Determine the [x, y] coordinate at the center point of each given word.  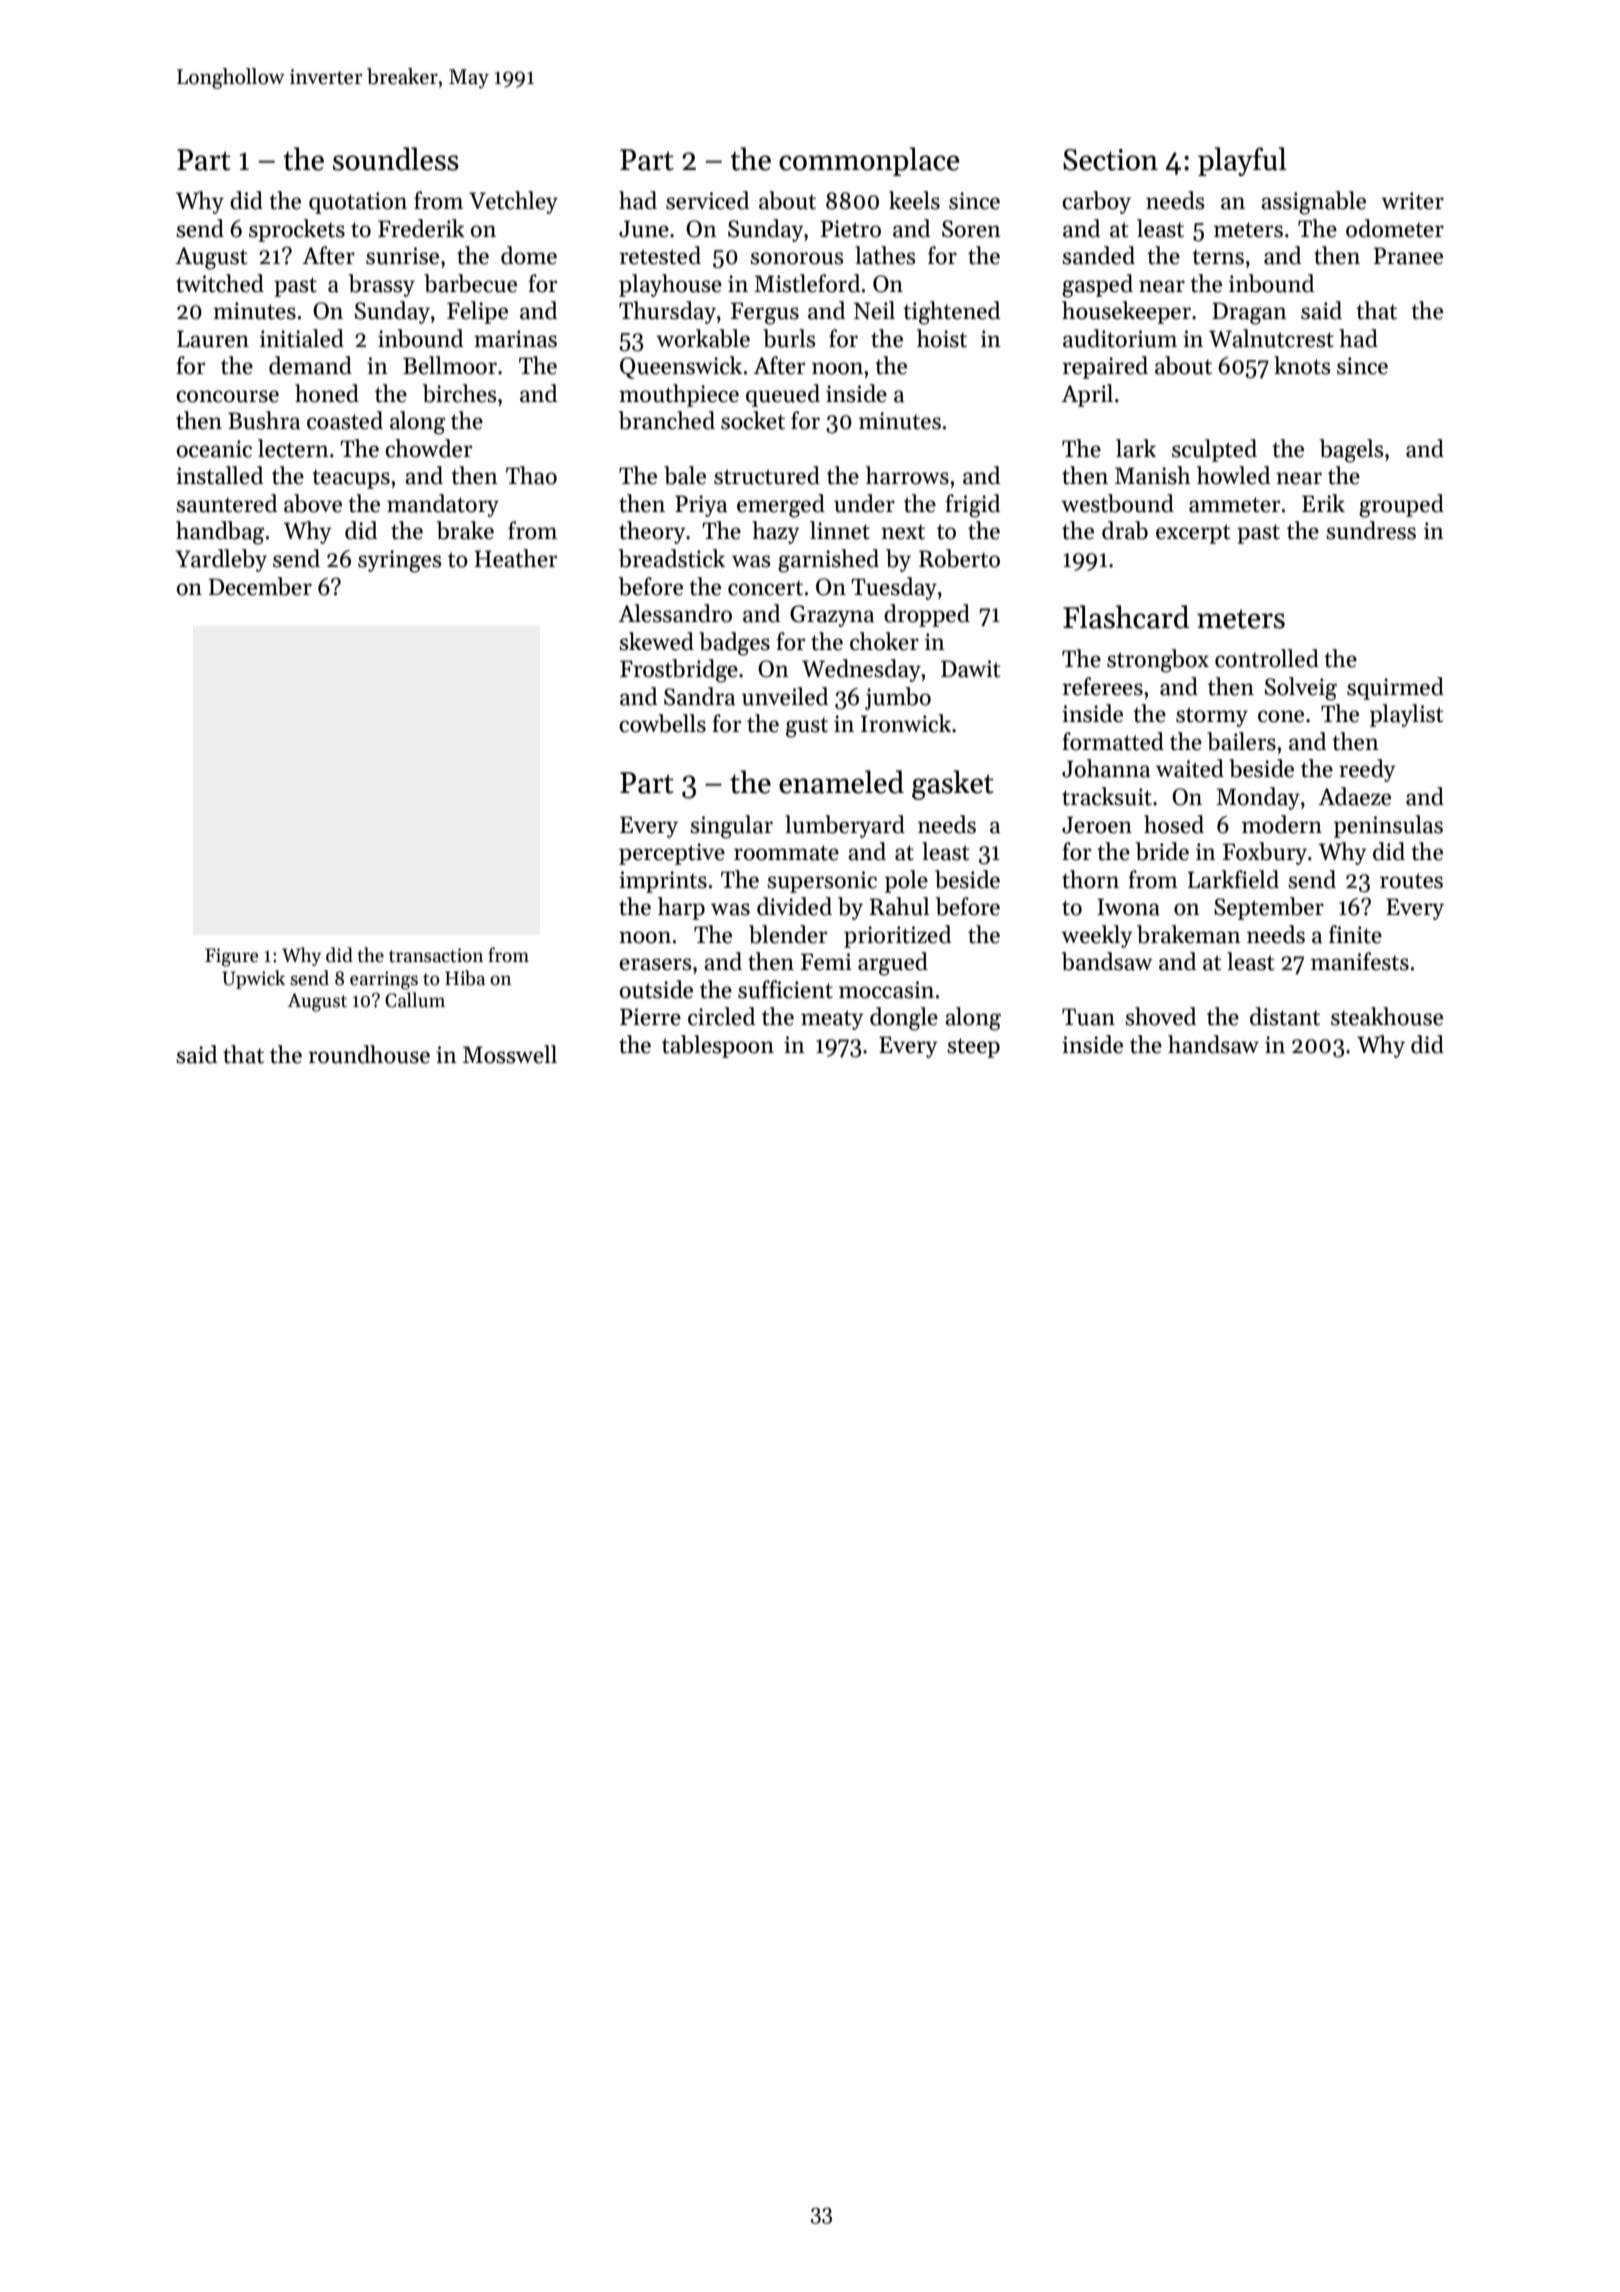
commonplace [869, 161]
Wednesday [861, 670]
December [260, 586]
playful [1242, 161]
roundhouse [369, 1054]
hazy [776, 532]
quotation [358, 203]
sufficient [785, 989]
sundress [1371, 530]
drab [1125, 530]
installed [219, 475]
